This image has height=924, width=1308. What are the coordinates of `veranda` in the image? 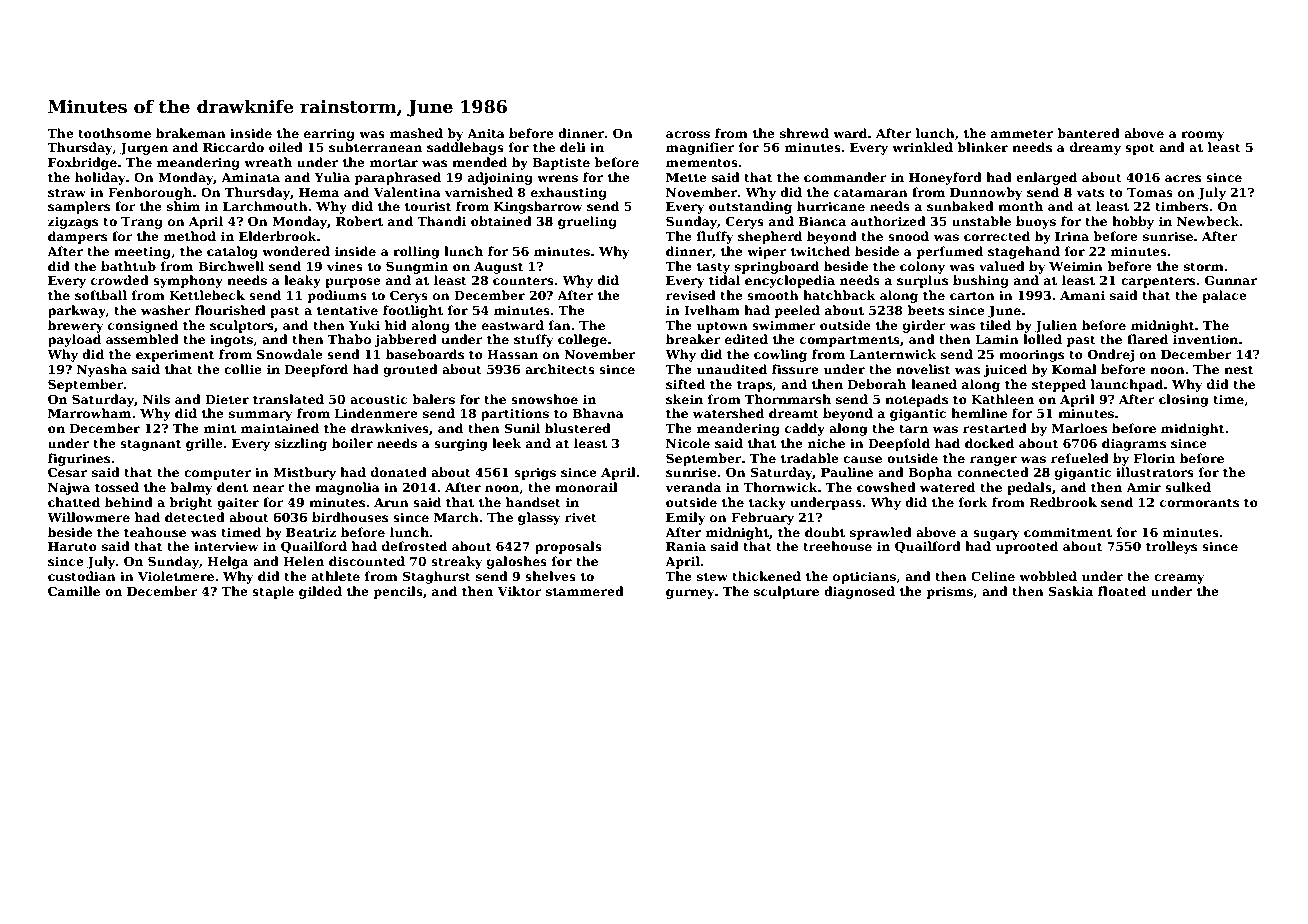 It's located at (693, 487).
